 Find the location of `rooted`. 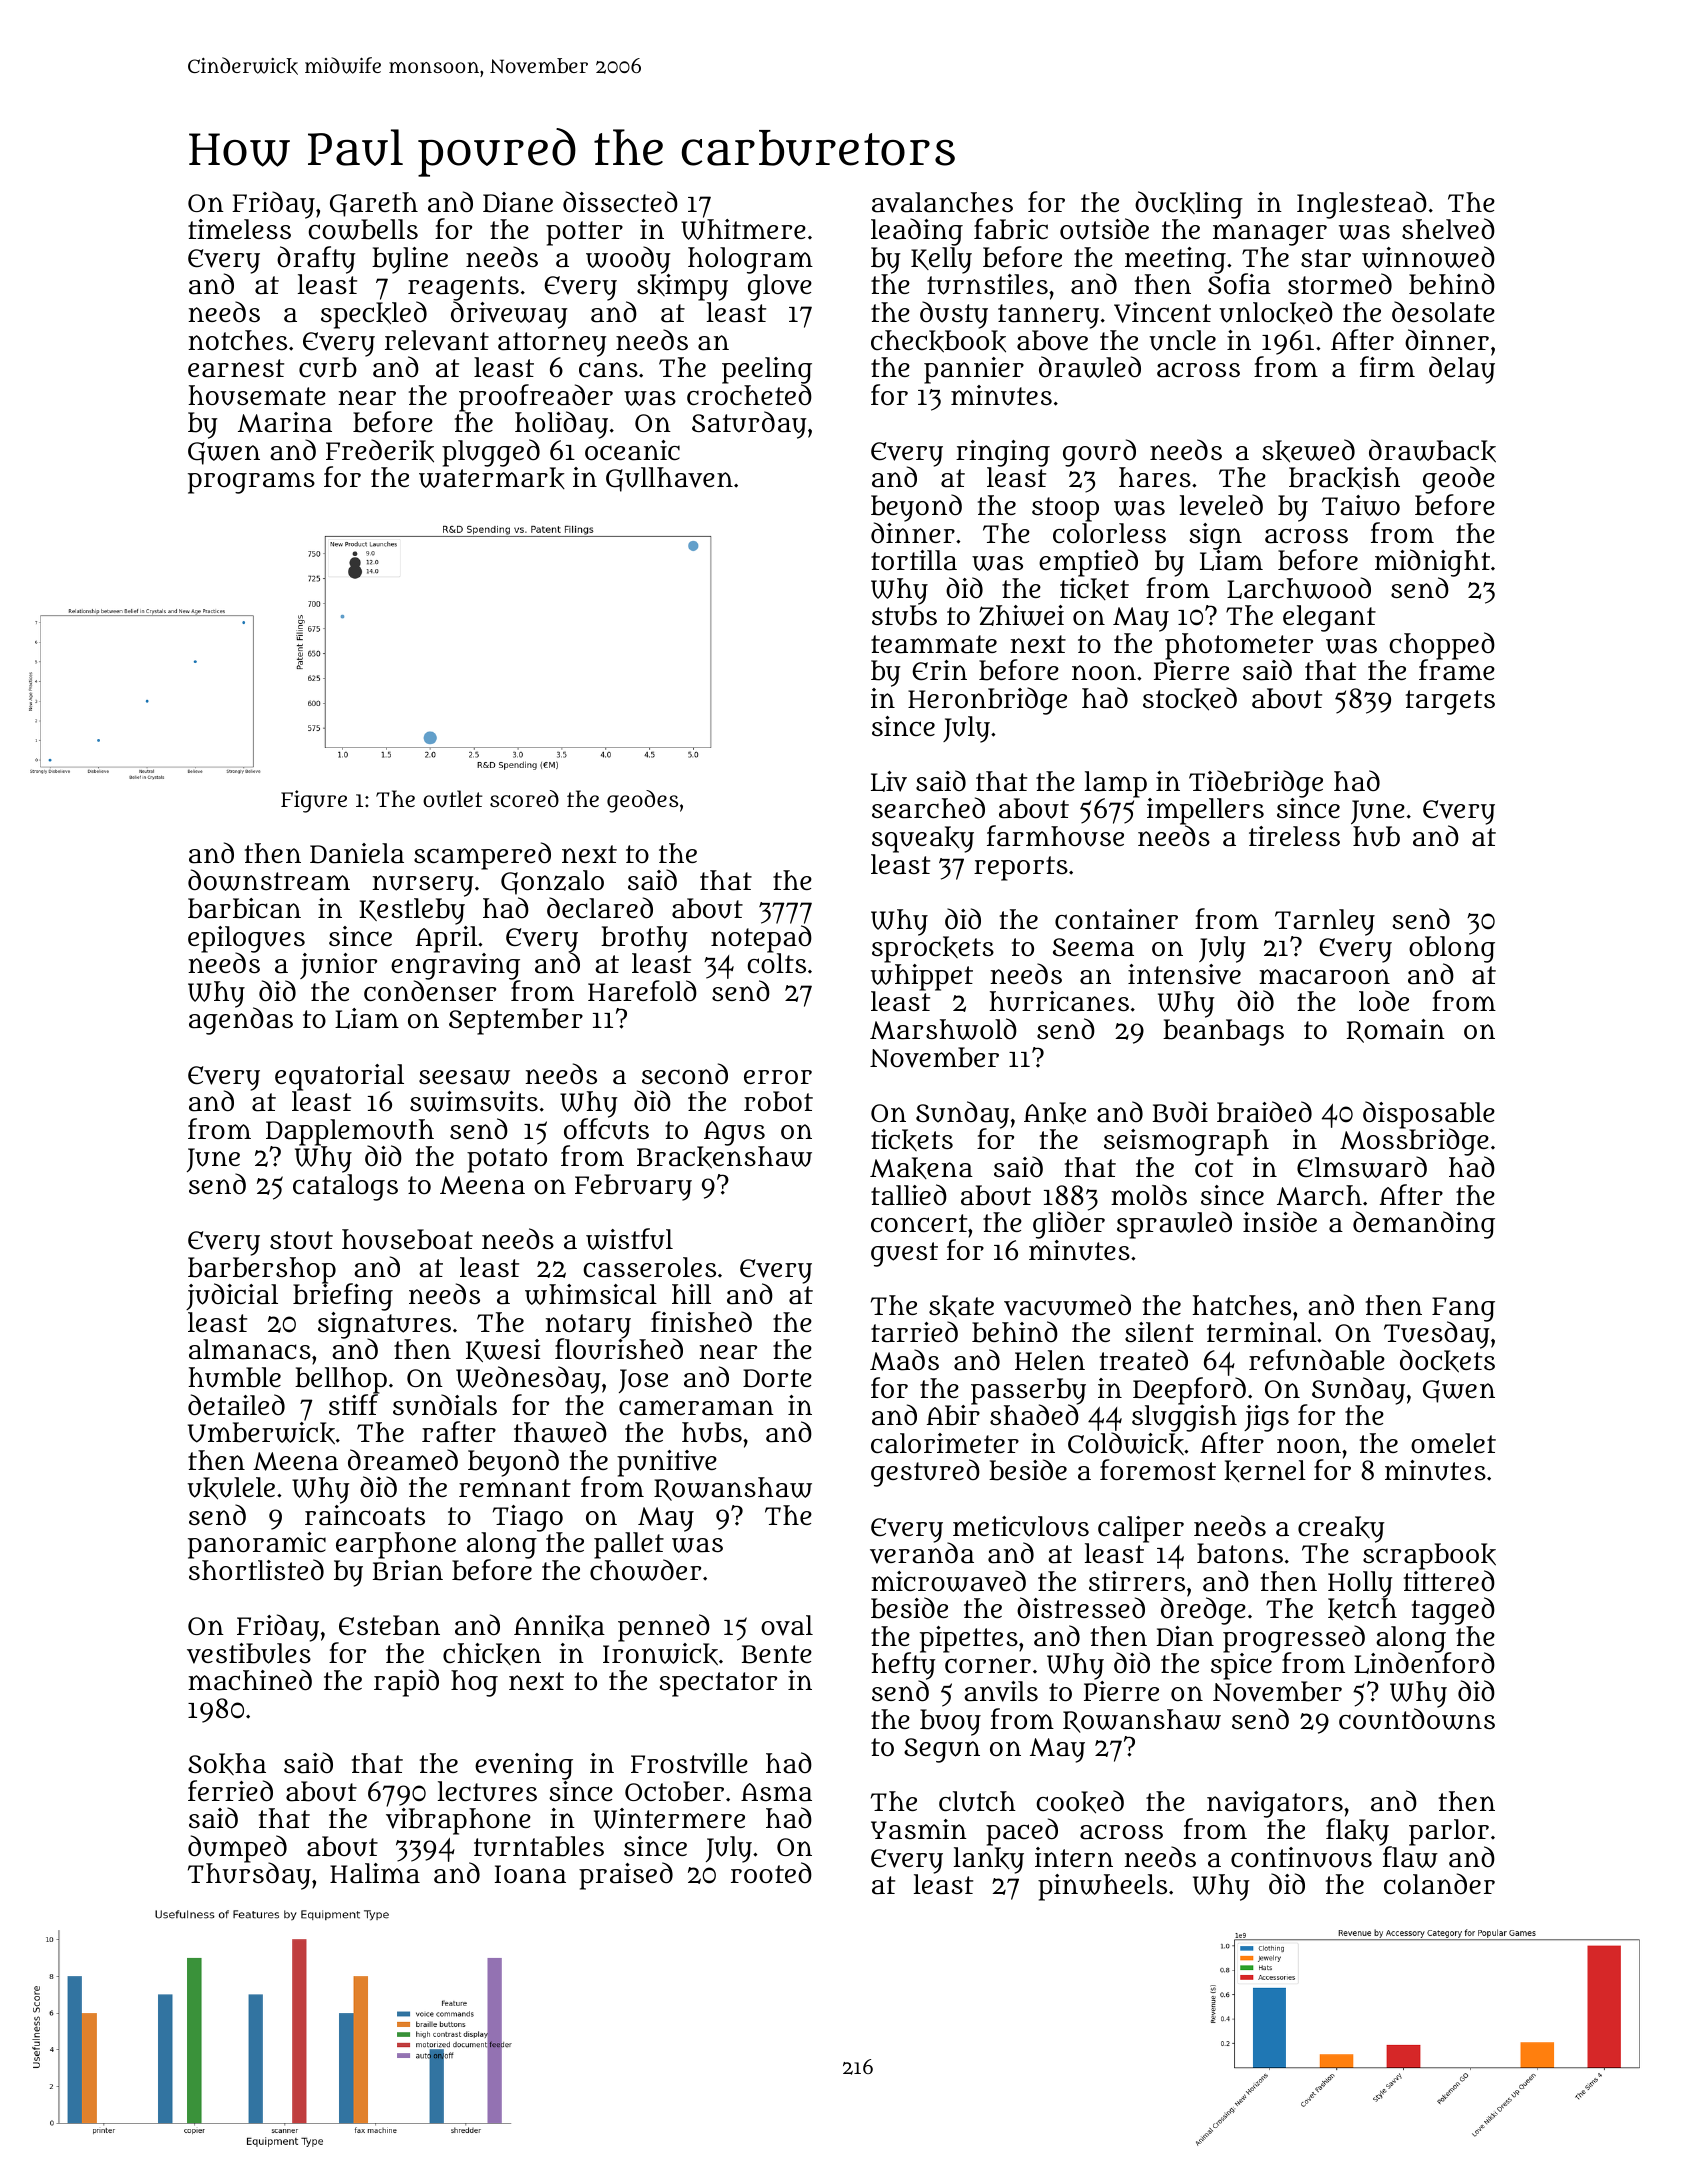

rooted is located at coordinates (771, 1873).
